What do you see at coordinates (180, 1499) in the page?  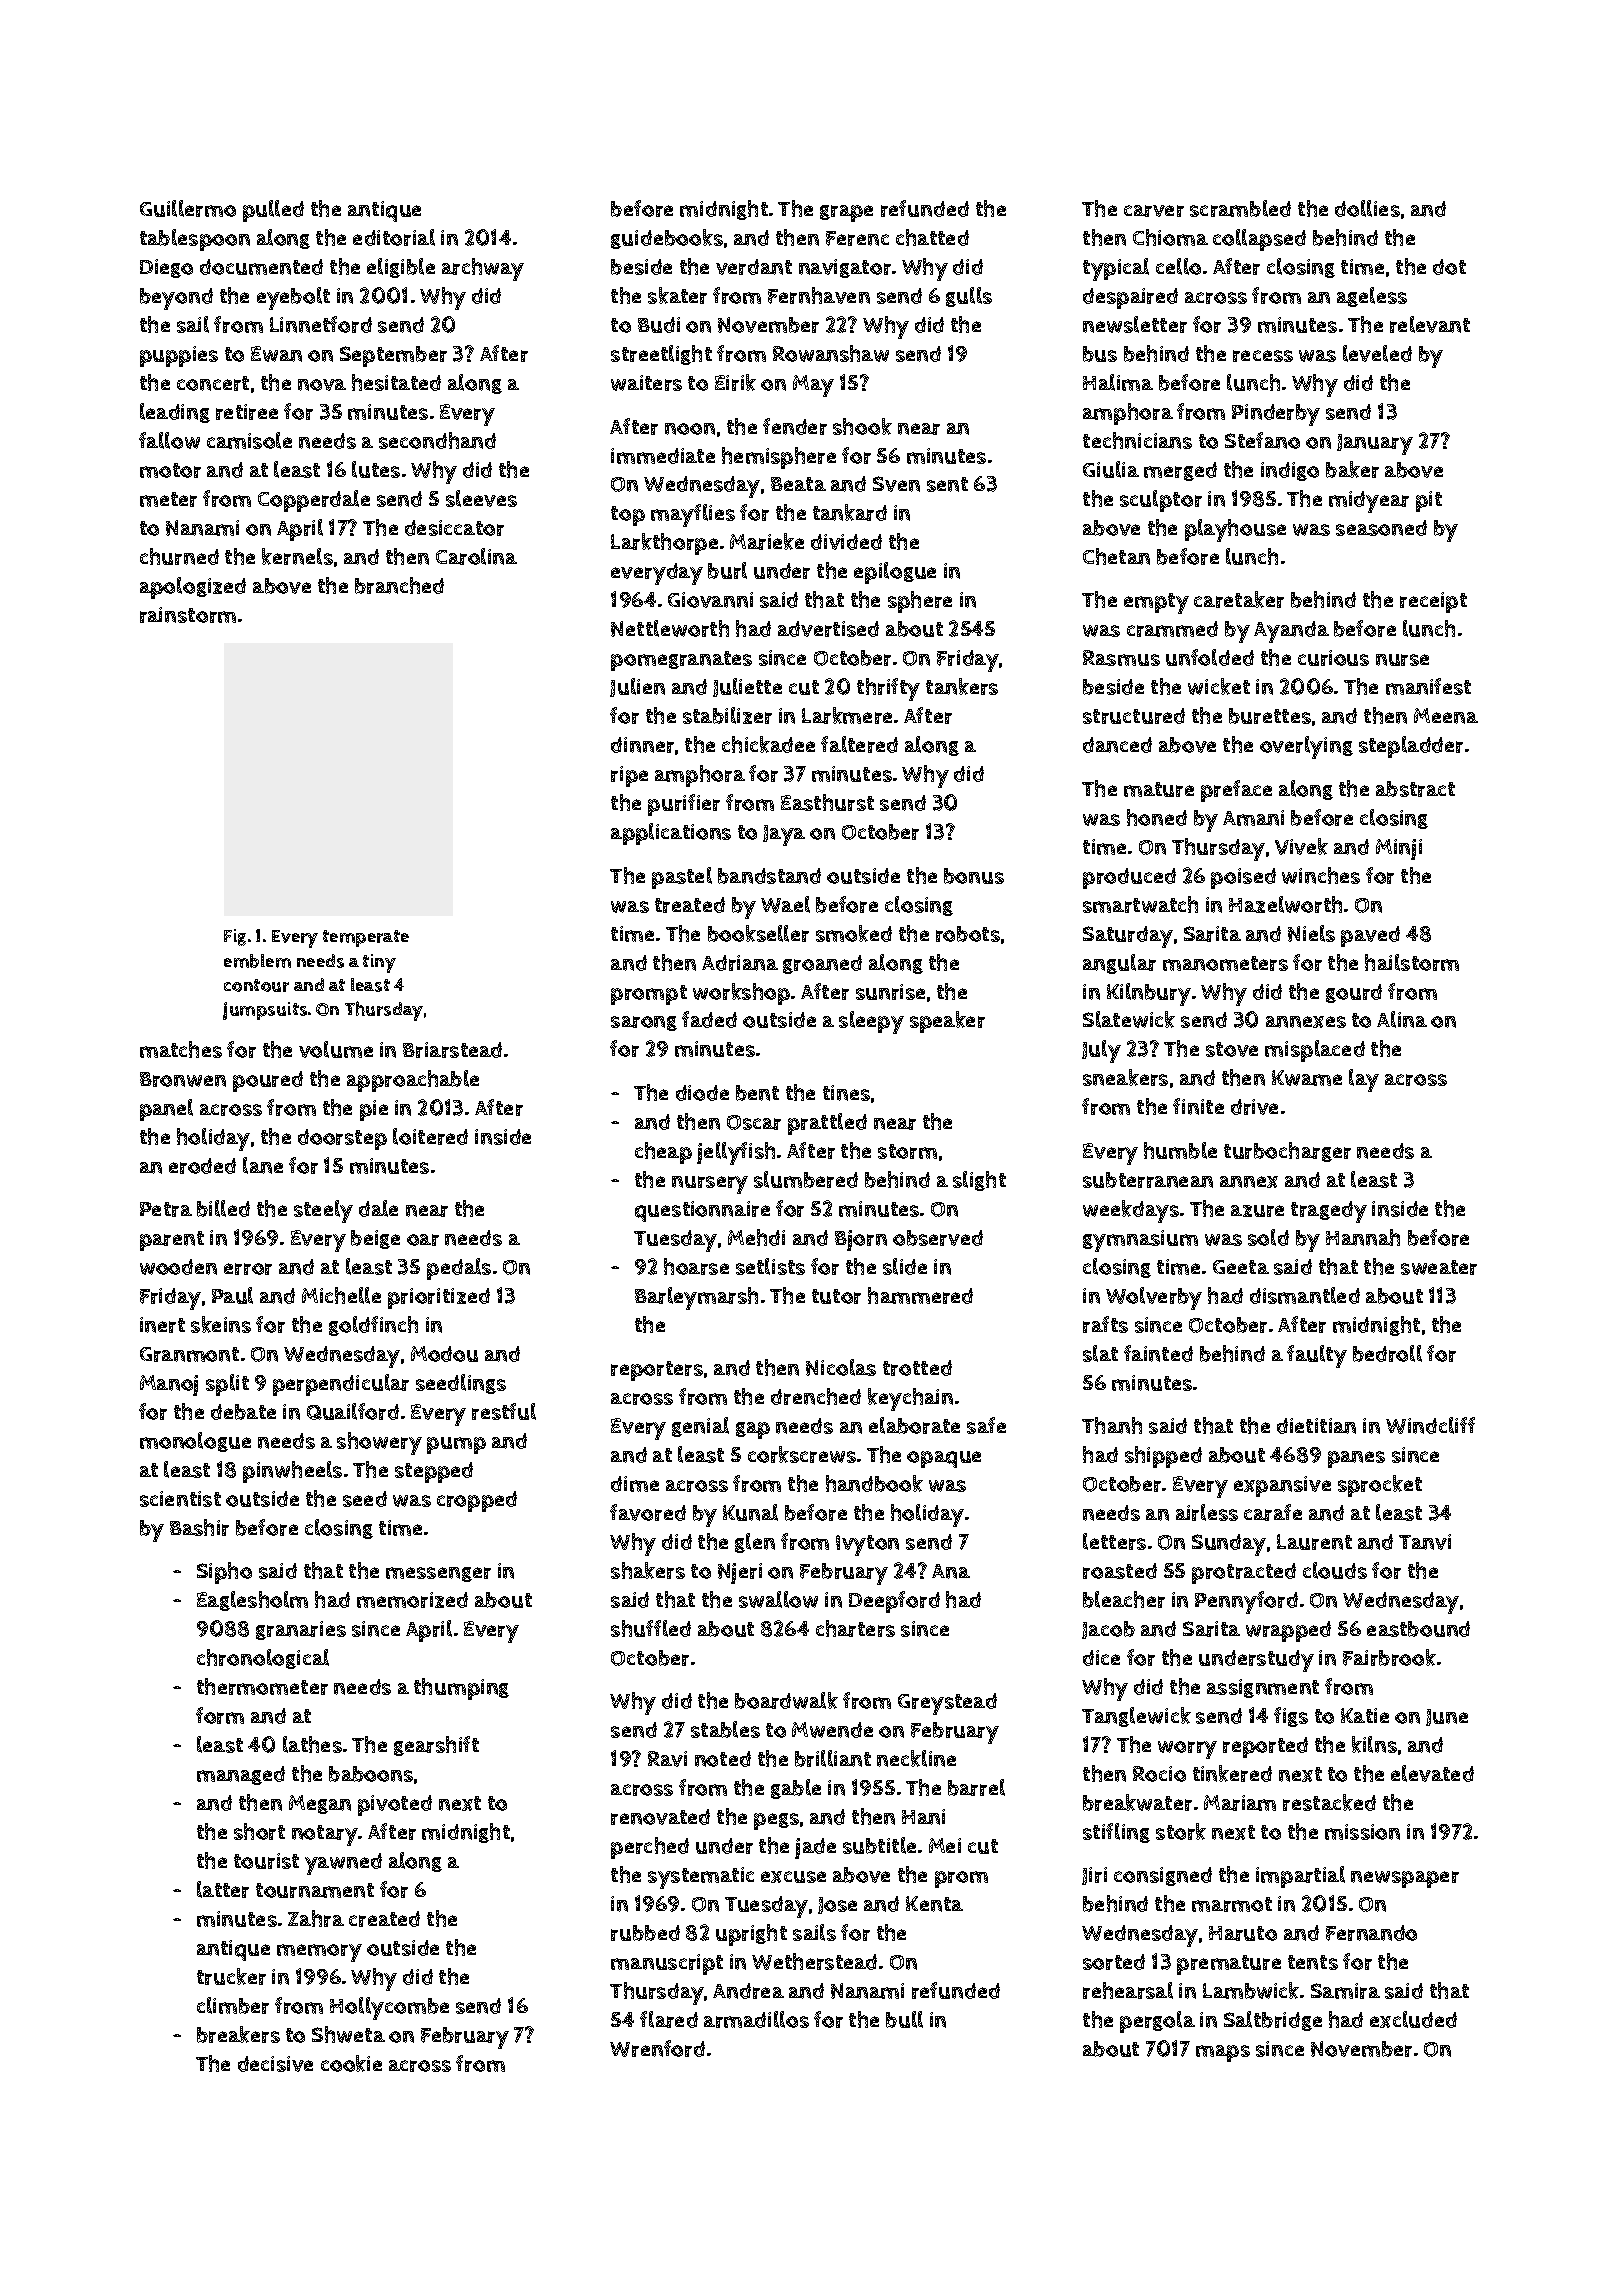 I see `scientist` at bounding box center [180, 1499].
